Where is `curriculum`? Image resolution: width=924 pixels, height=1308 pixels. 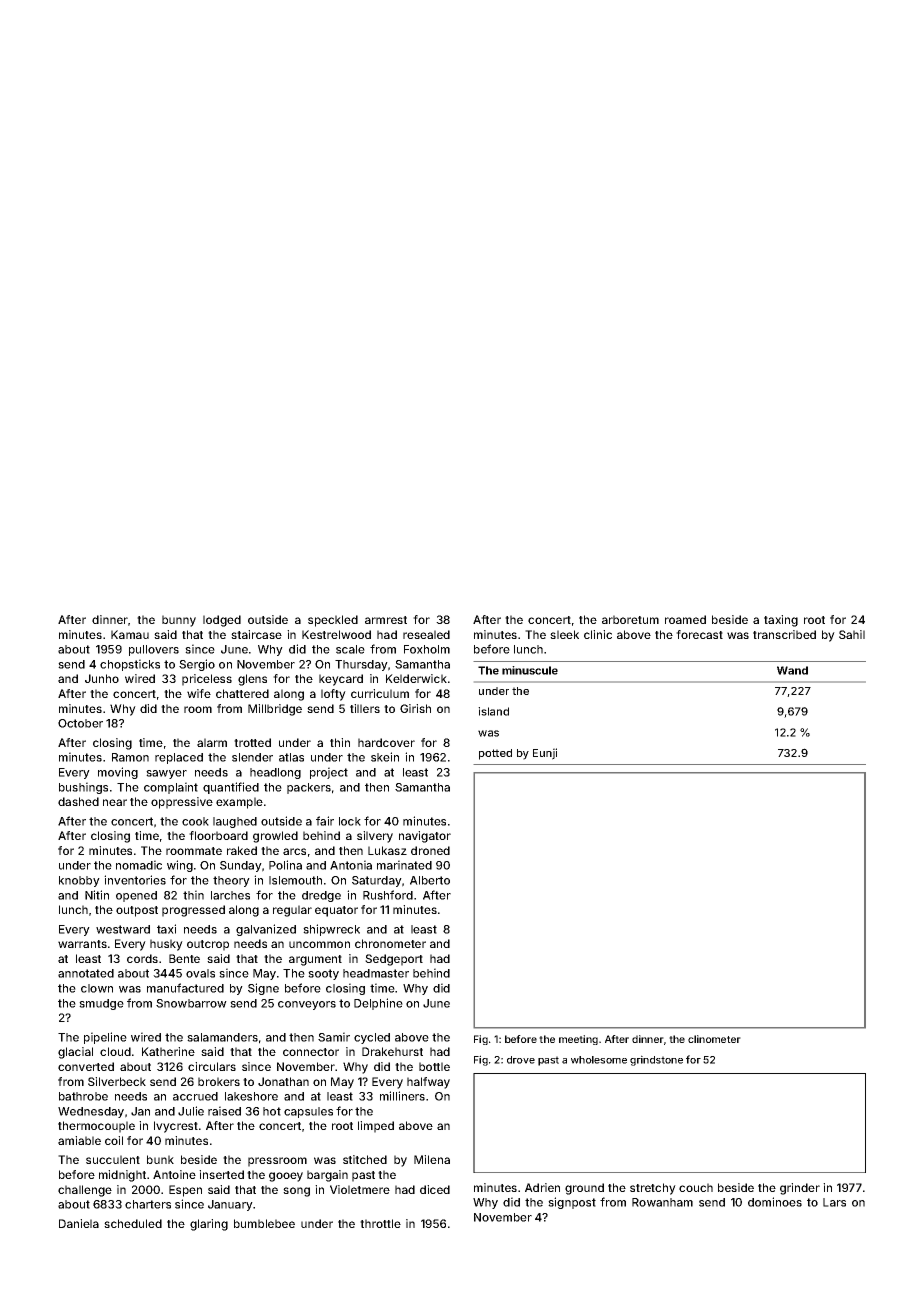
curriculum is located at coordinates (380, 693).
